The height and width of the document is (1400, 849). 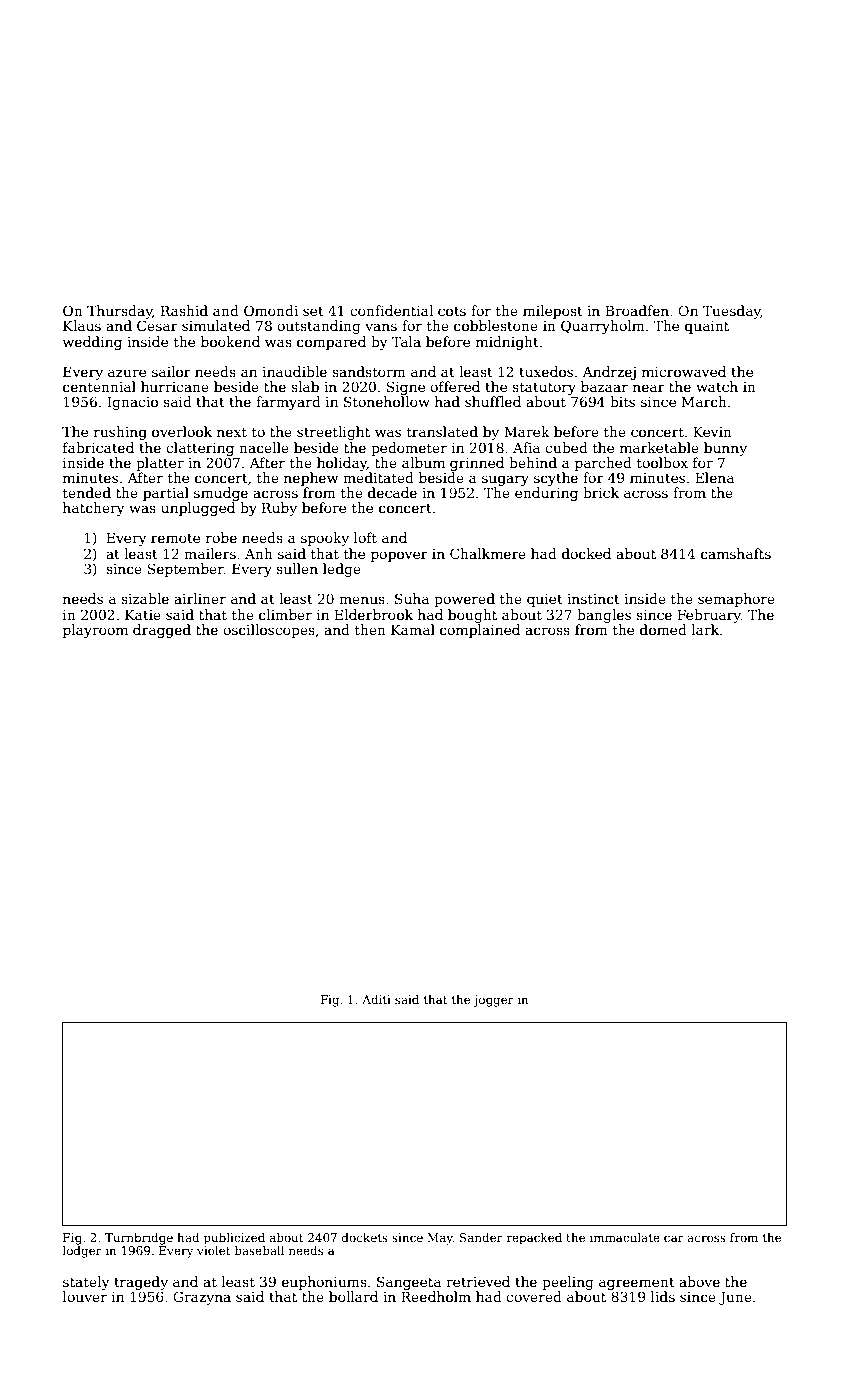 What do you see at coordinates (493, 1001) in the document?
I see `jogger` at bounding box center [493, 1001].
